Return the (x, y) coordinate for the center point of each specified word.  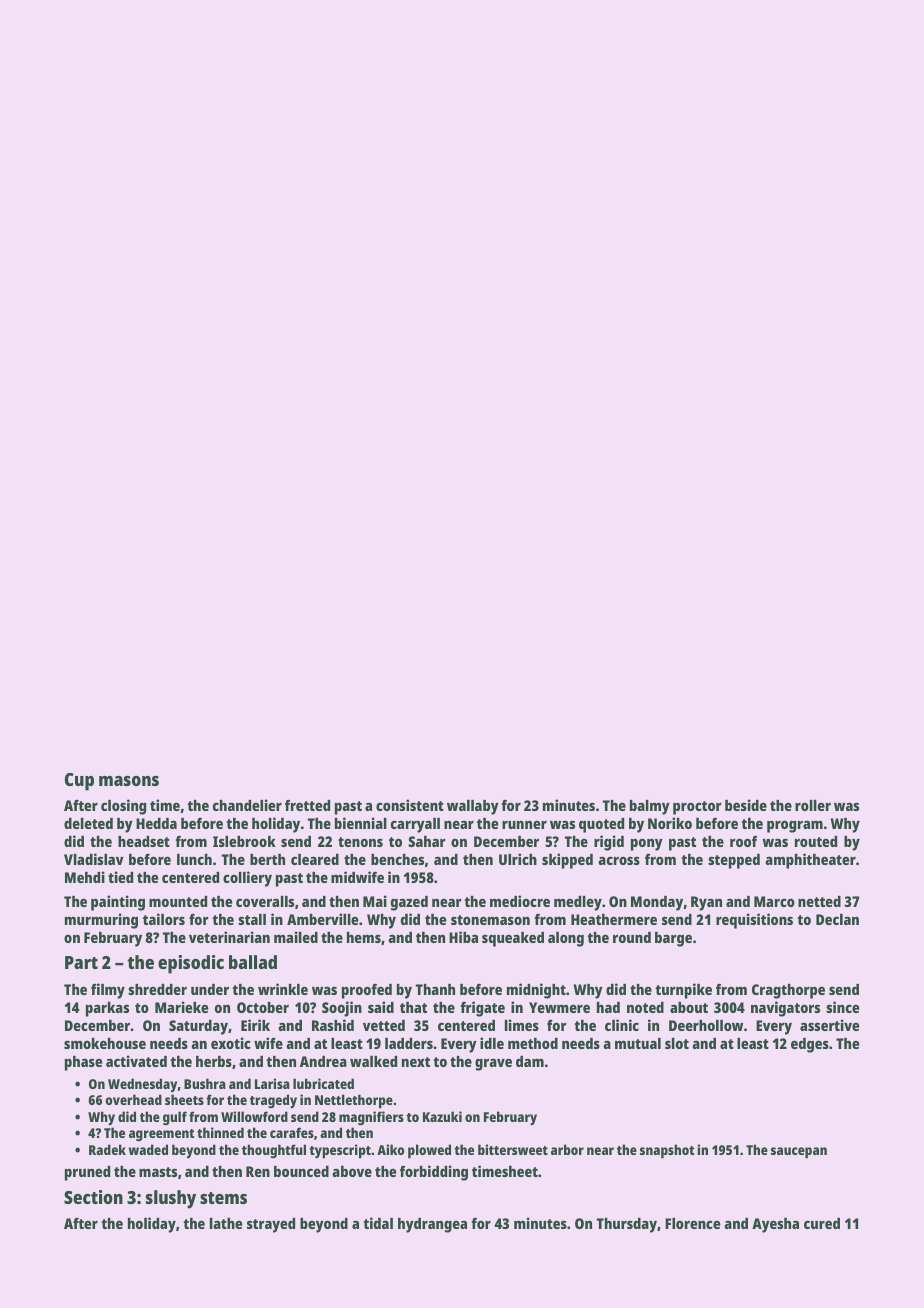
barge (673, 939)
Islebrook (244, 841)
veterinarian (229, 937)
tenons (360, 842)
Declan (837, 919)
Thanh (435, 989)
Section (93, 1197)
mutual (638, 1043)
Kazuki (442, 1116)
